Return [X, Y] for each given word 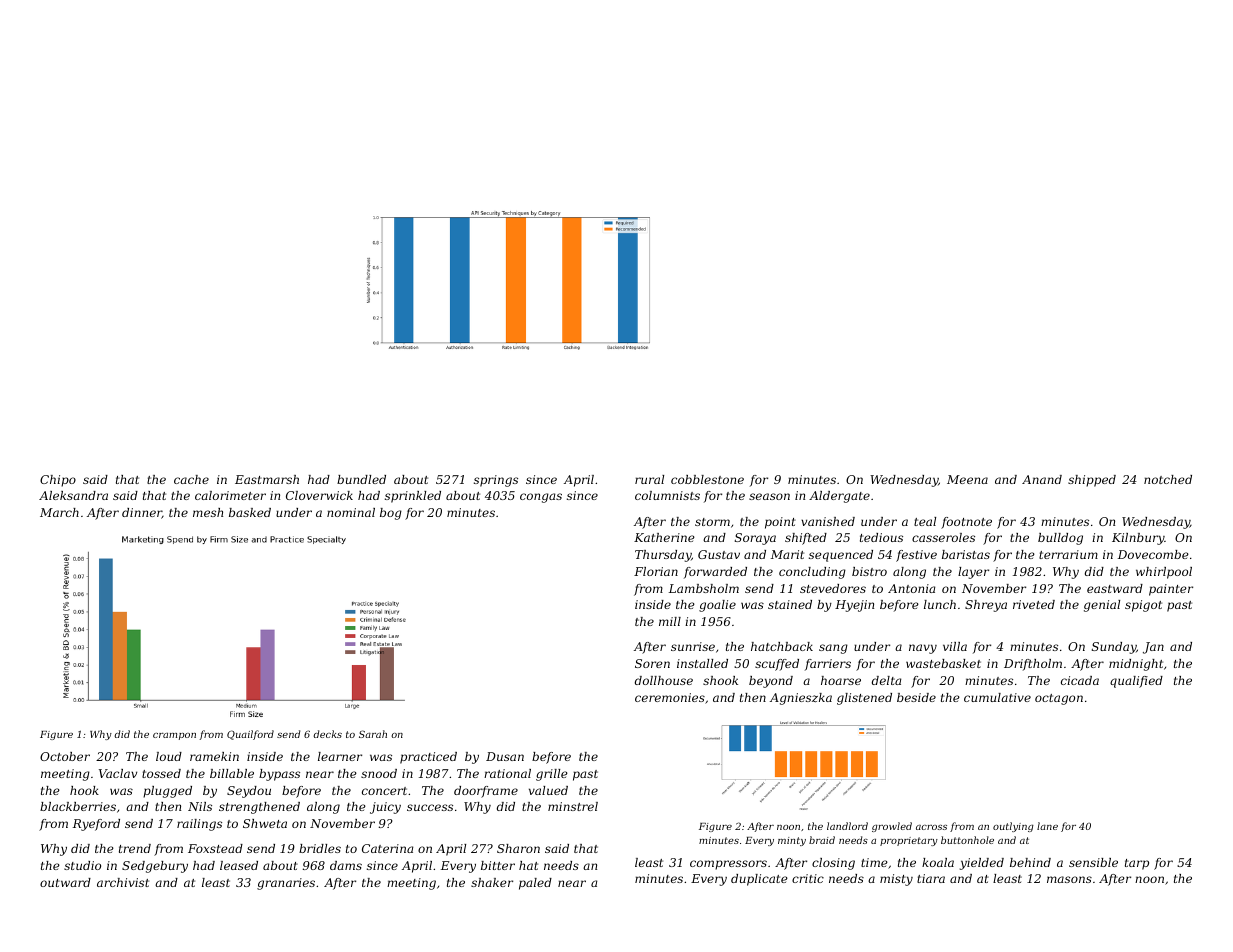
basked [250, 512]
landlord [847, 826]
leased [239, 865]
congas [541, 498]
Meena [967, 479]
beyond [771, 682]
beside [916, 697]
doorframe [486, 792]
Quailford [250, 735]
